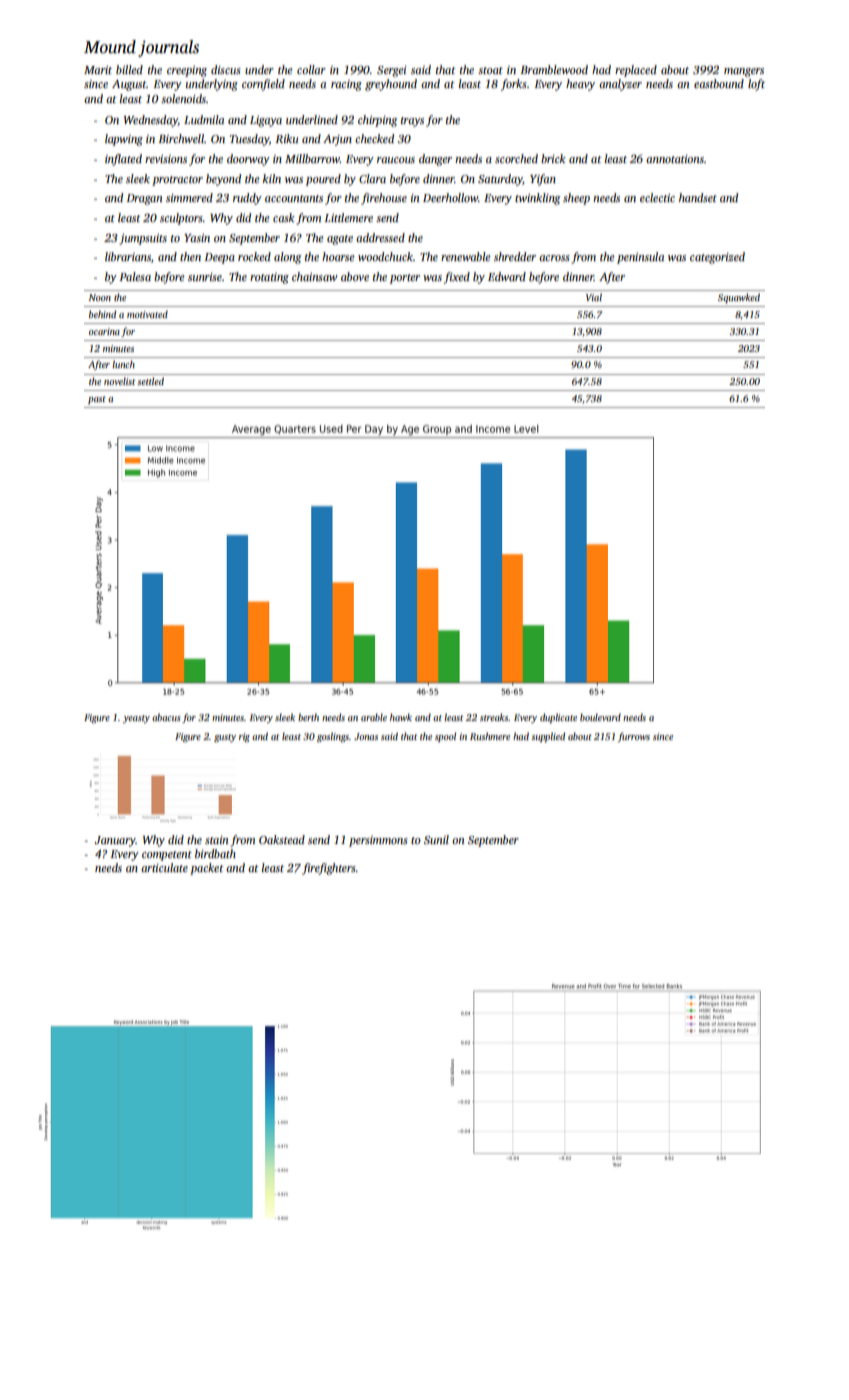 This image has height=1400, width=849. What do you see at coordinates (378, 841) in the image?
I see `persimmons` at bounding box center [378, 841].
